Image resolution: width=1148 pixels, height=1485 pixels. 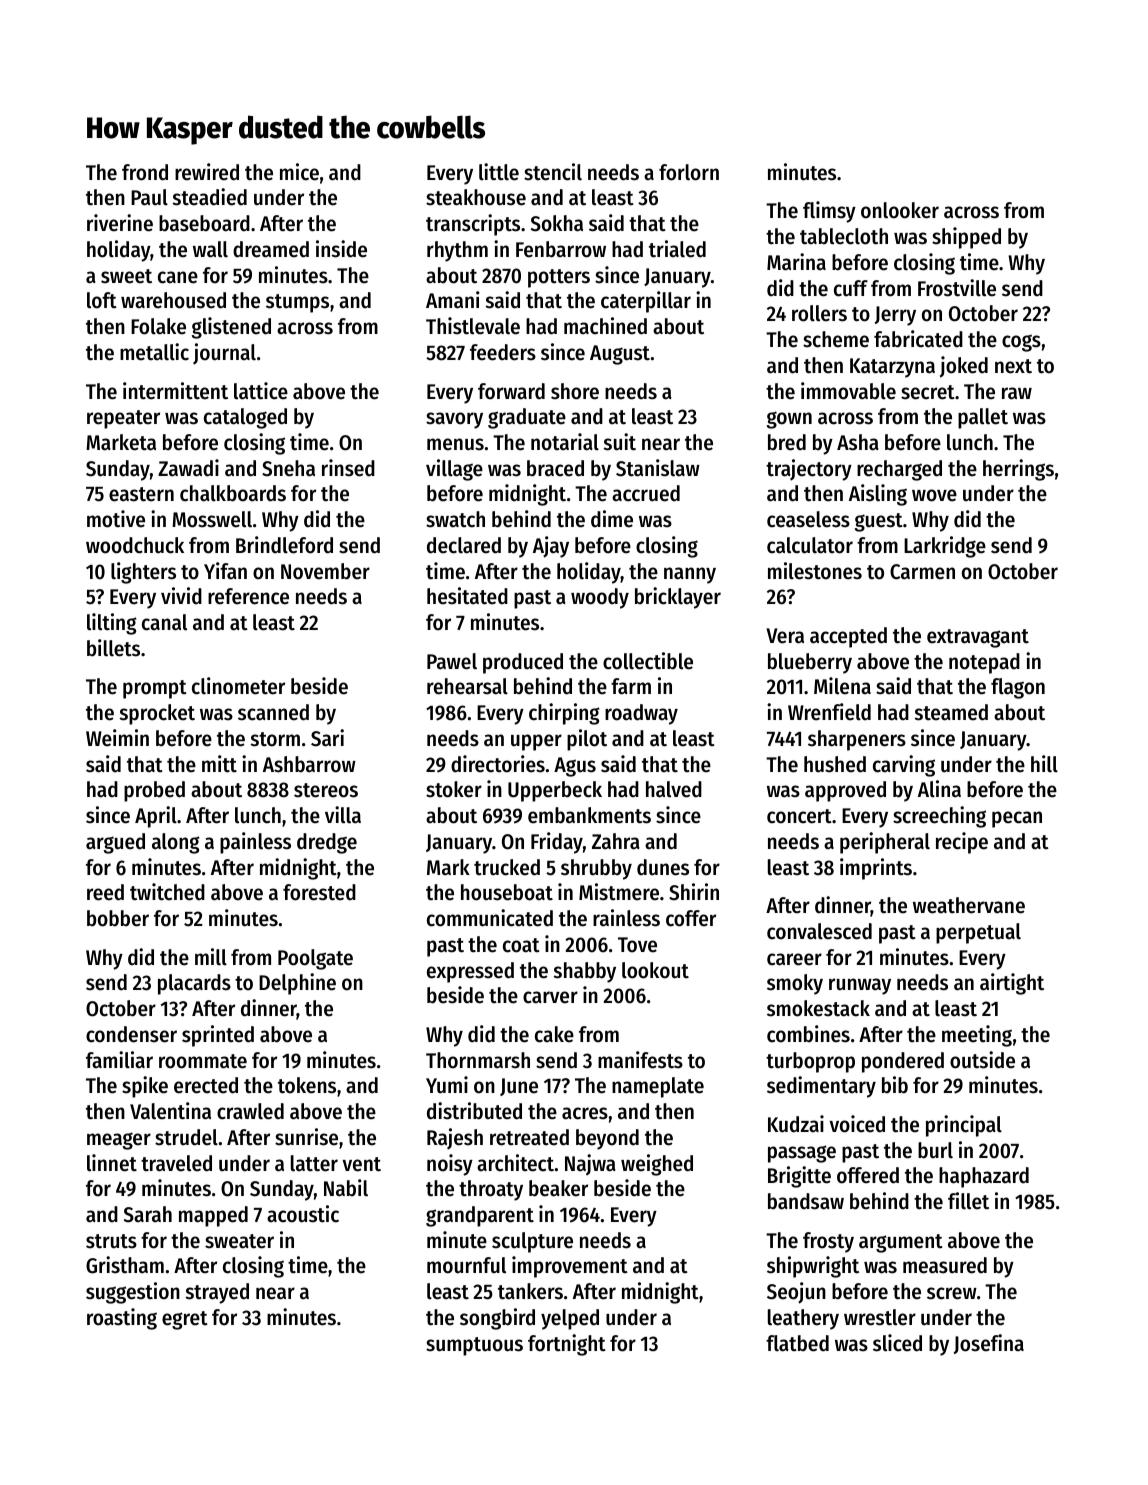 What do you see at coordinates (217, 1293) in the screenshot?
I see `strayed` at bounding box center [217, 1293].
